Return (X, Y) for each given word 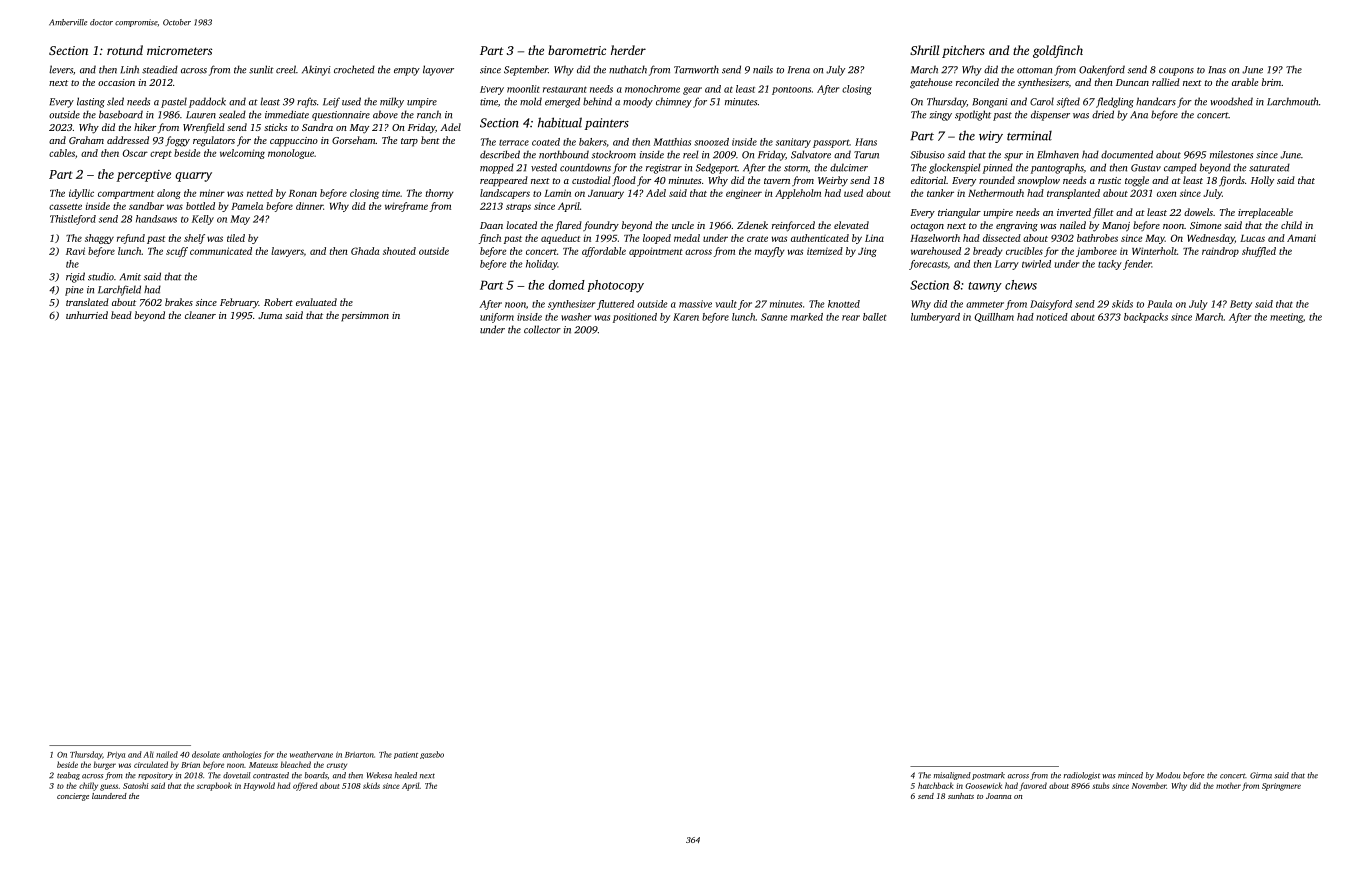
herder (628, 50)
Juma (270, 315)
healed (406, 775)
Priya (116, 755)
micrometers (179, 50)
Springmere (1281, 787)
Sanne (774, 317)
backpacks (1146, 318)
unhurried (87, 315)
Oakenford (1102, 70)
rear (851, 318)
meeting (1286, 318)
